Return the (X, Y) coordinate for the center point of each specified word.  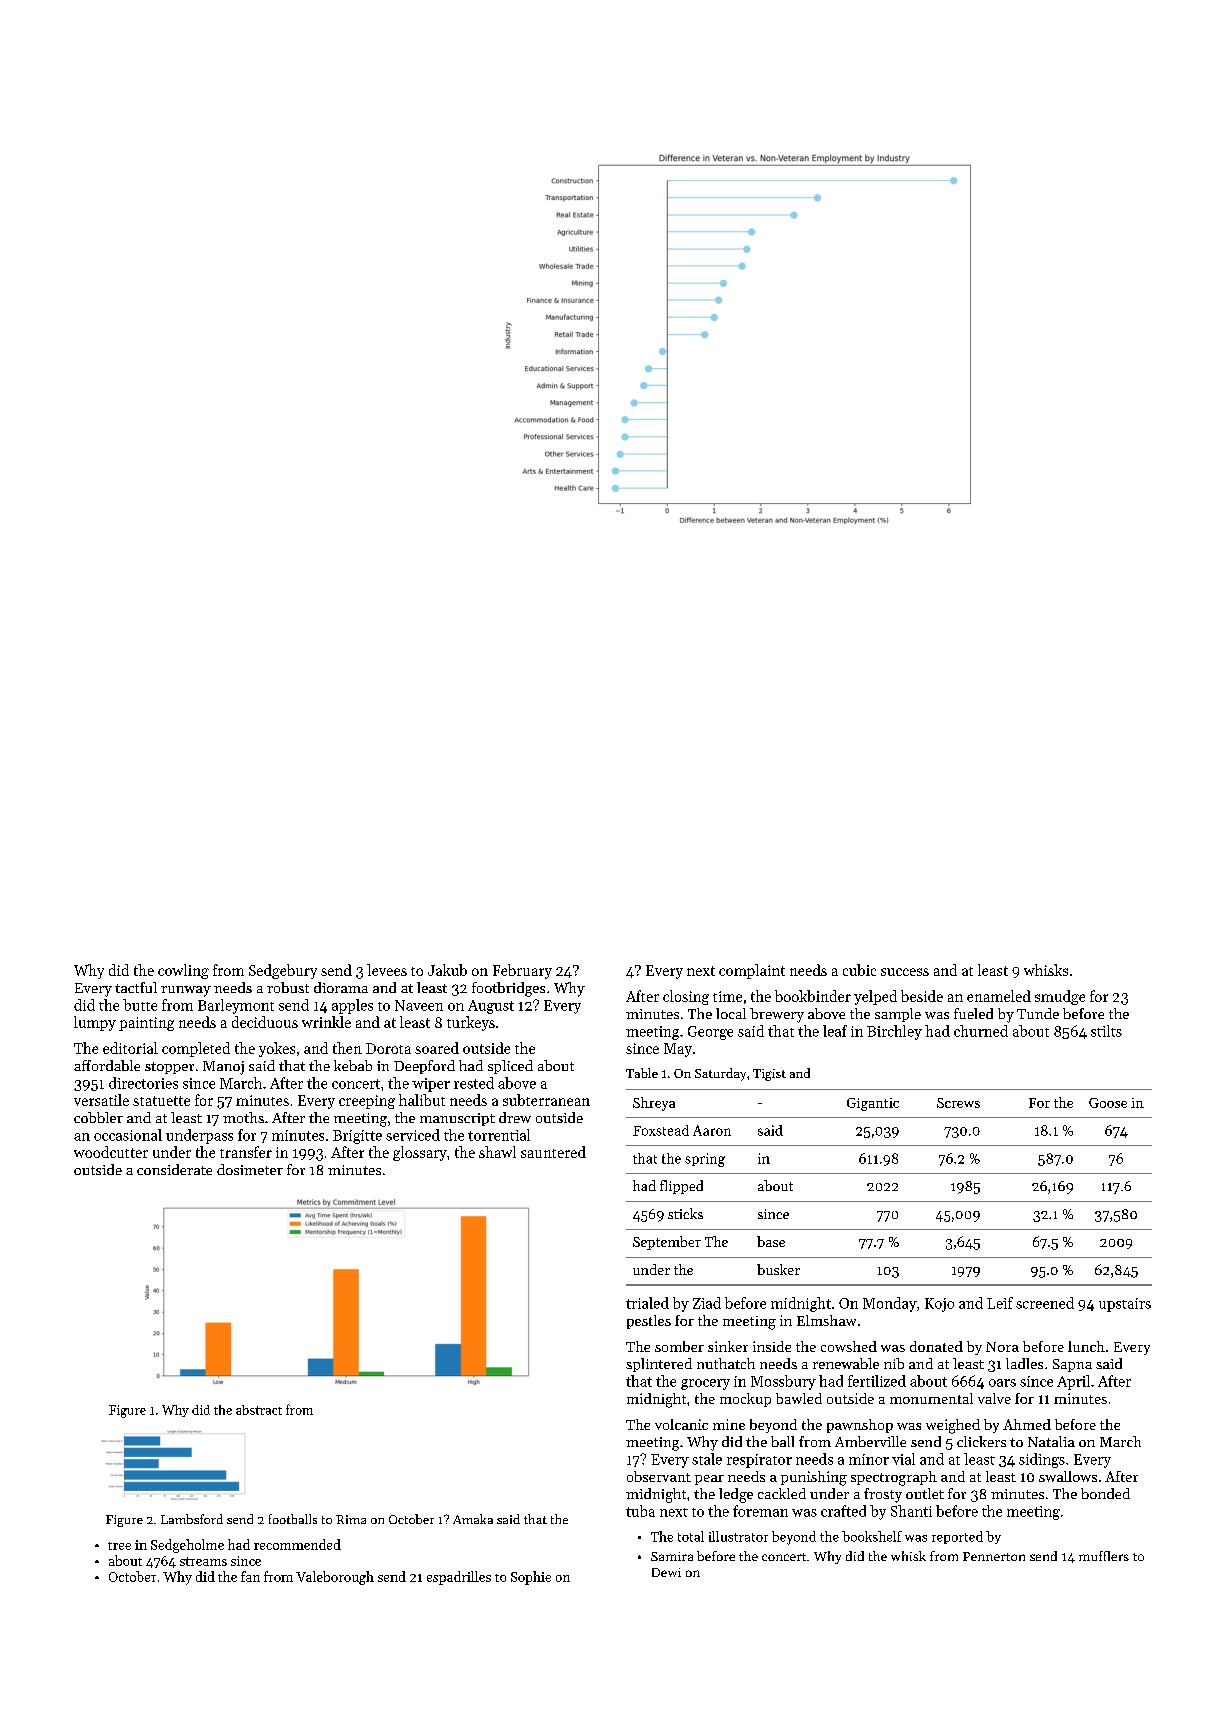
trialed (647, 1303)
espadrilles (459, 1578)
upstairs (1125, 1305)
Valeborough (335, 1578)
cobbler (98, 1117)
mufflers (1104, 1556)
